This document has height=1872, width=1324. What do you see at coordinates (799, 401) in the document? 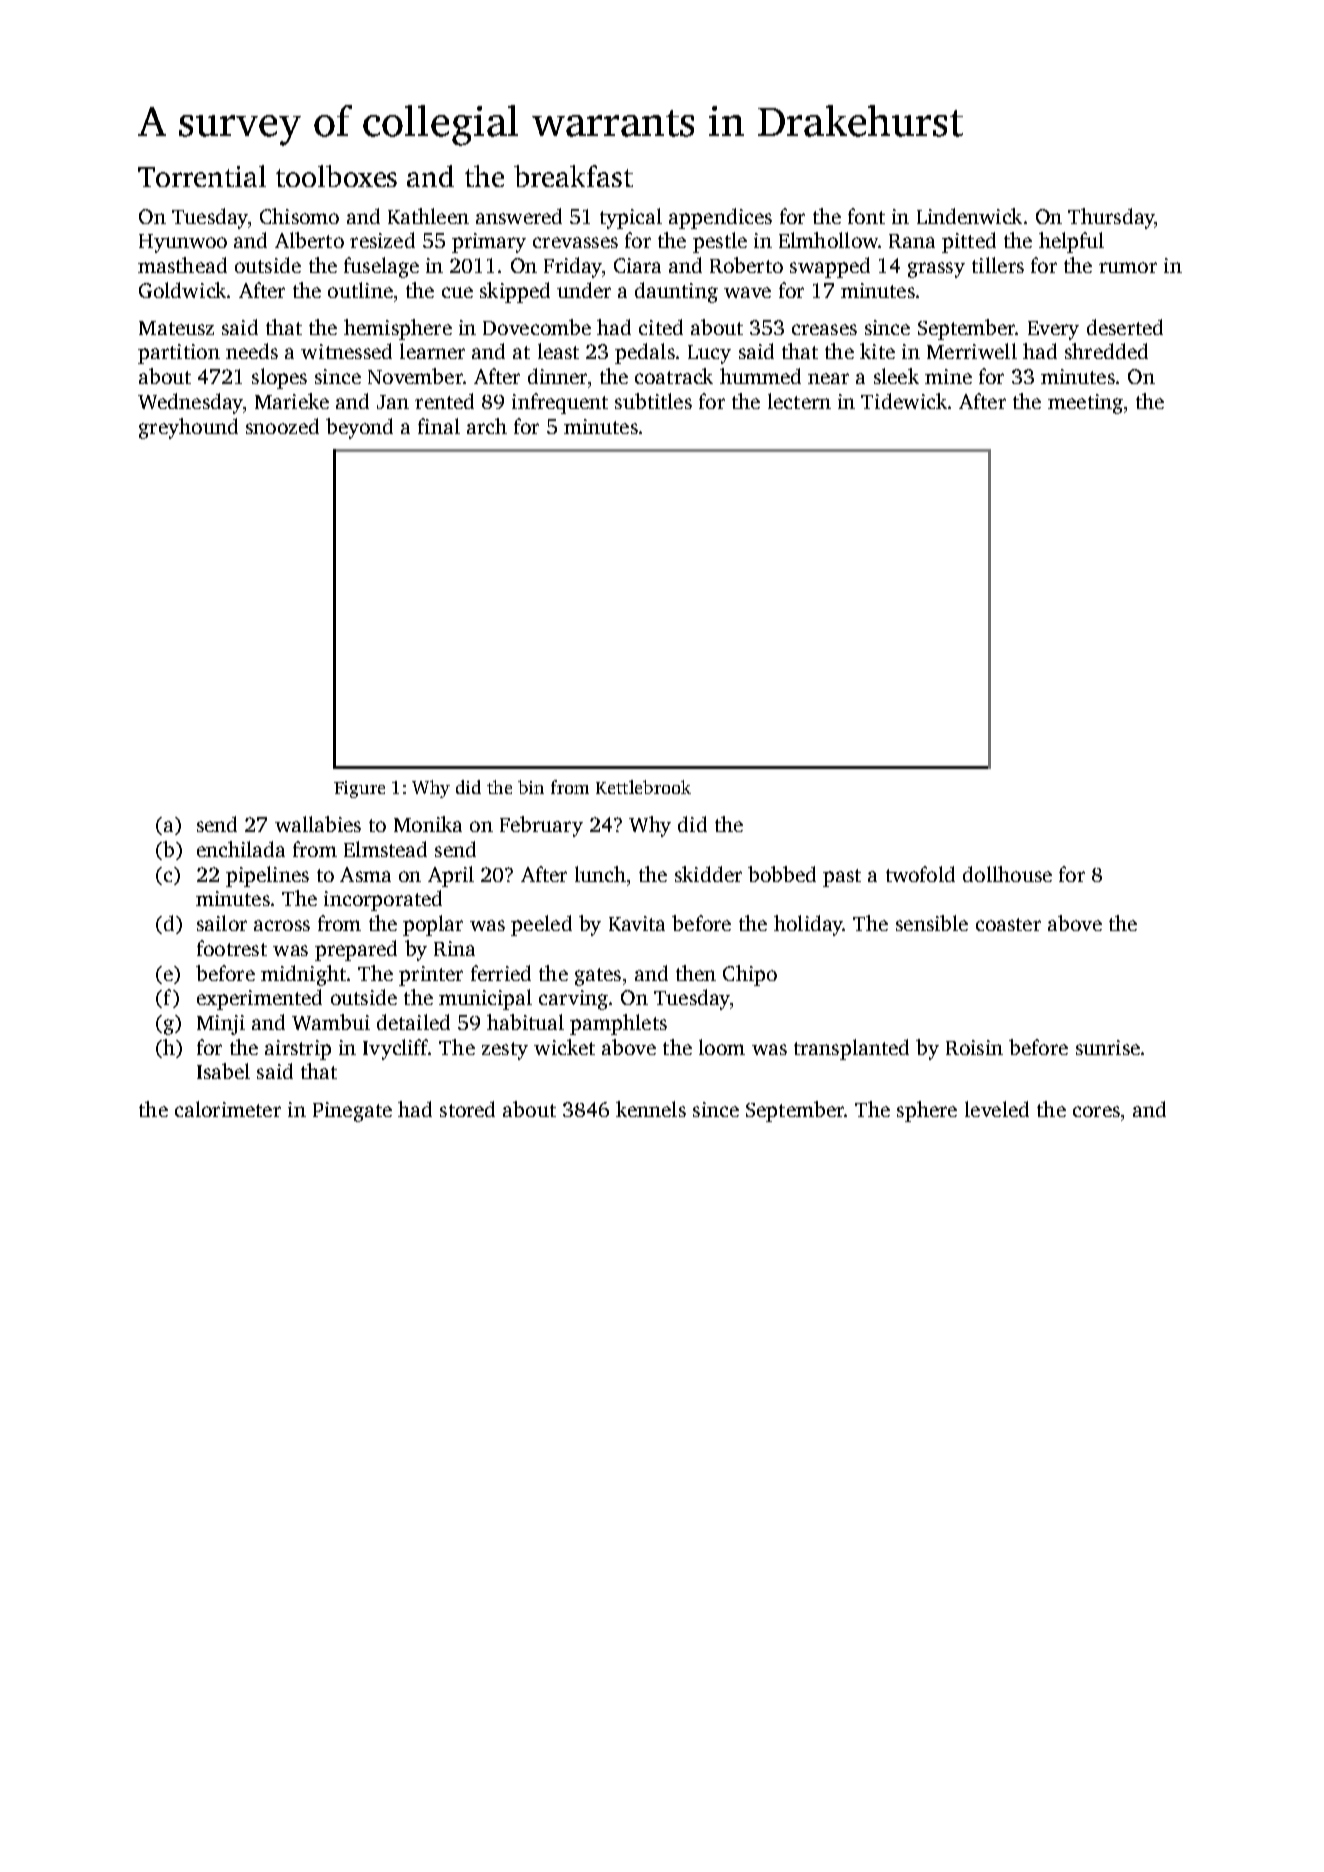
I see `lectern` at bounding box center [799, 401].
